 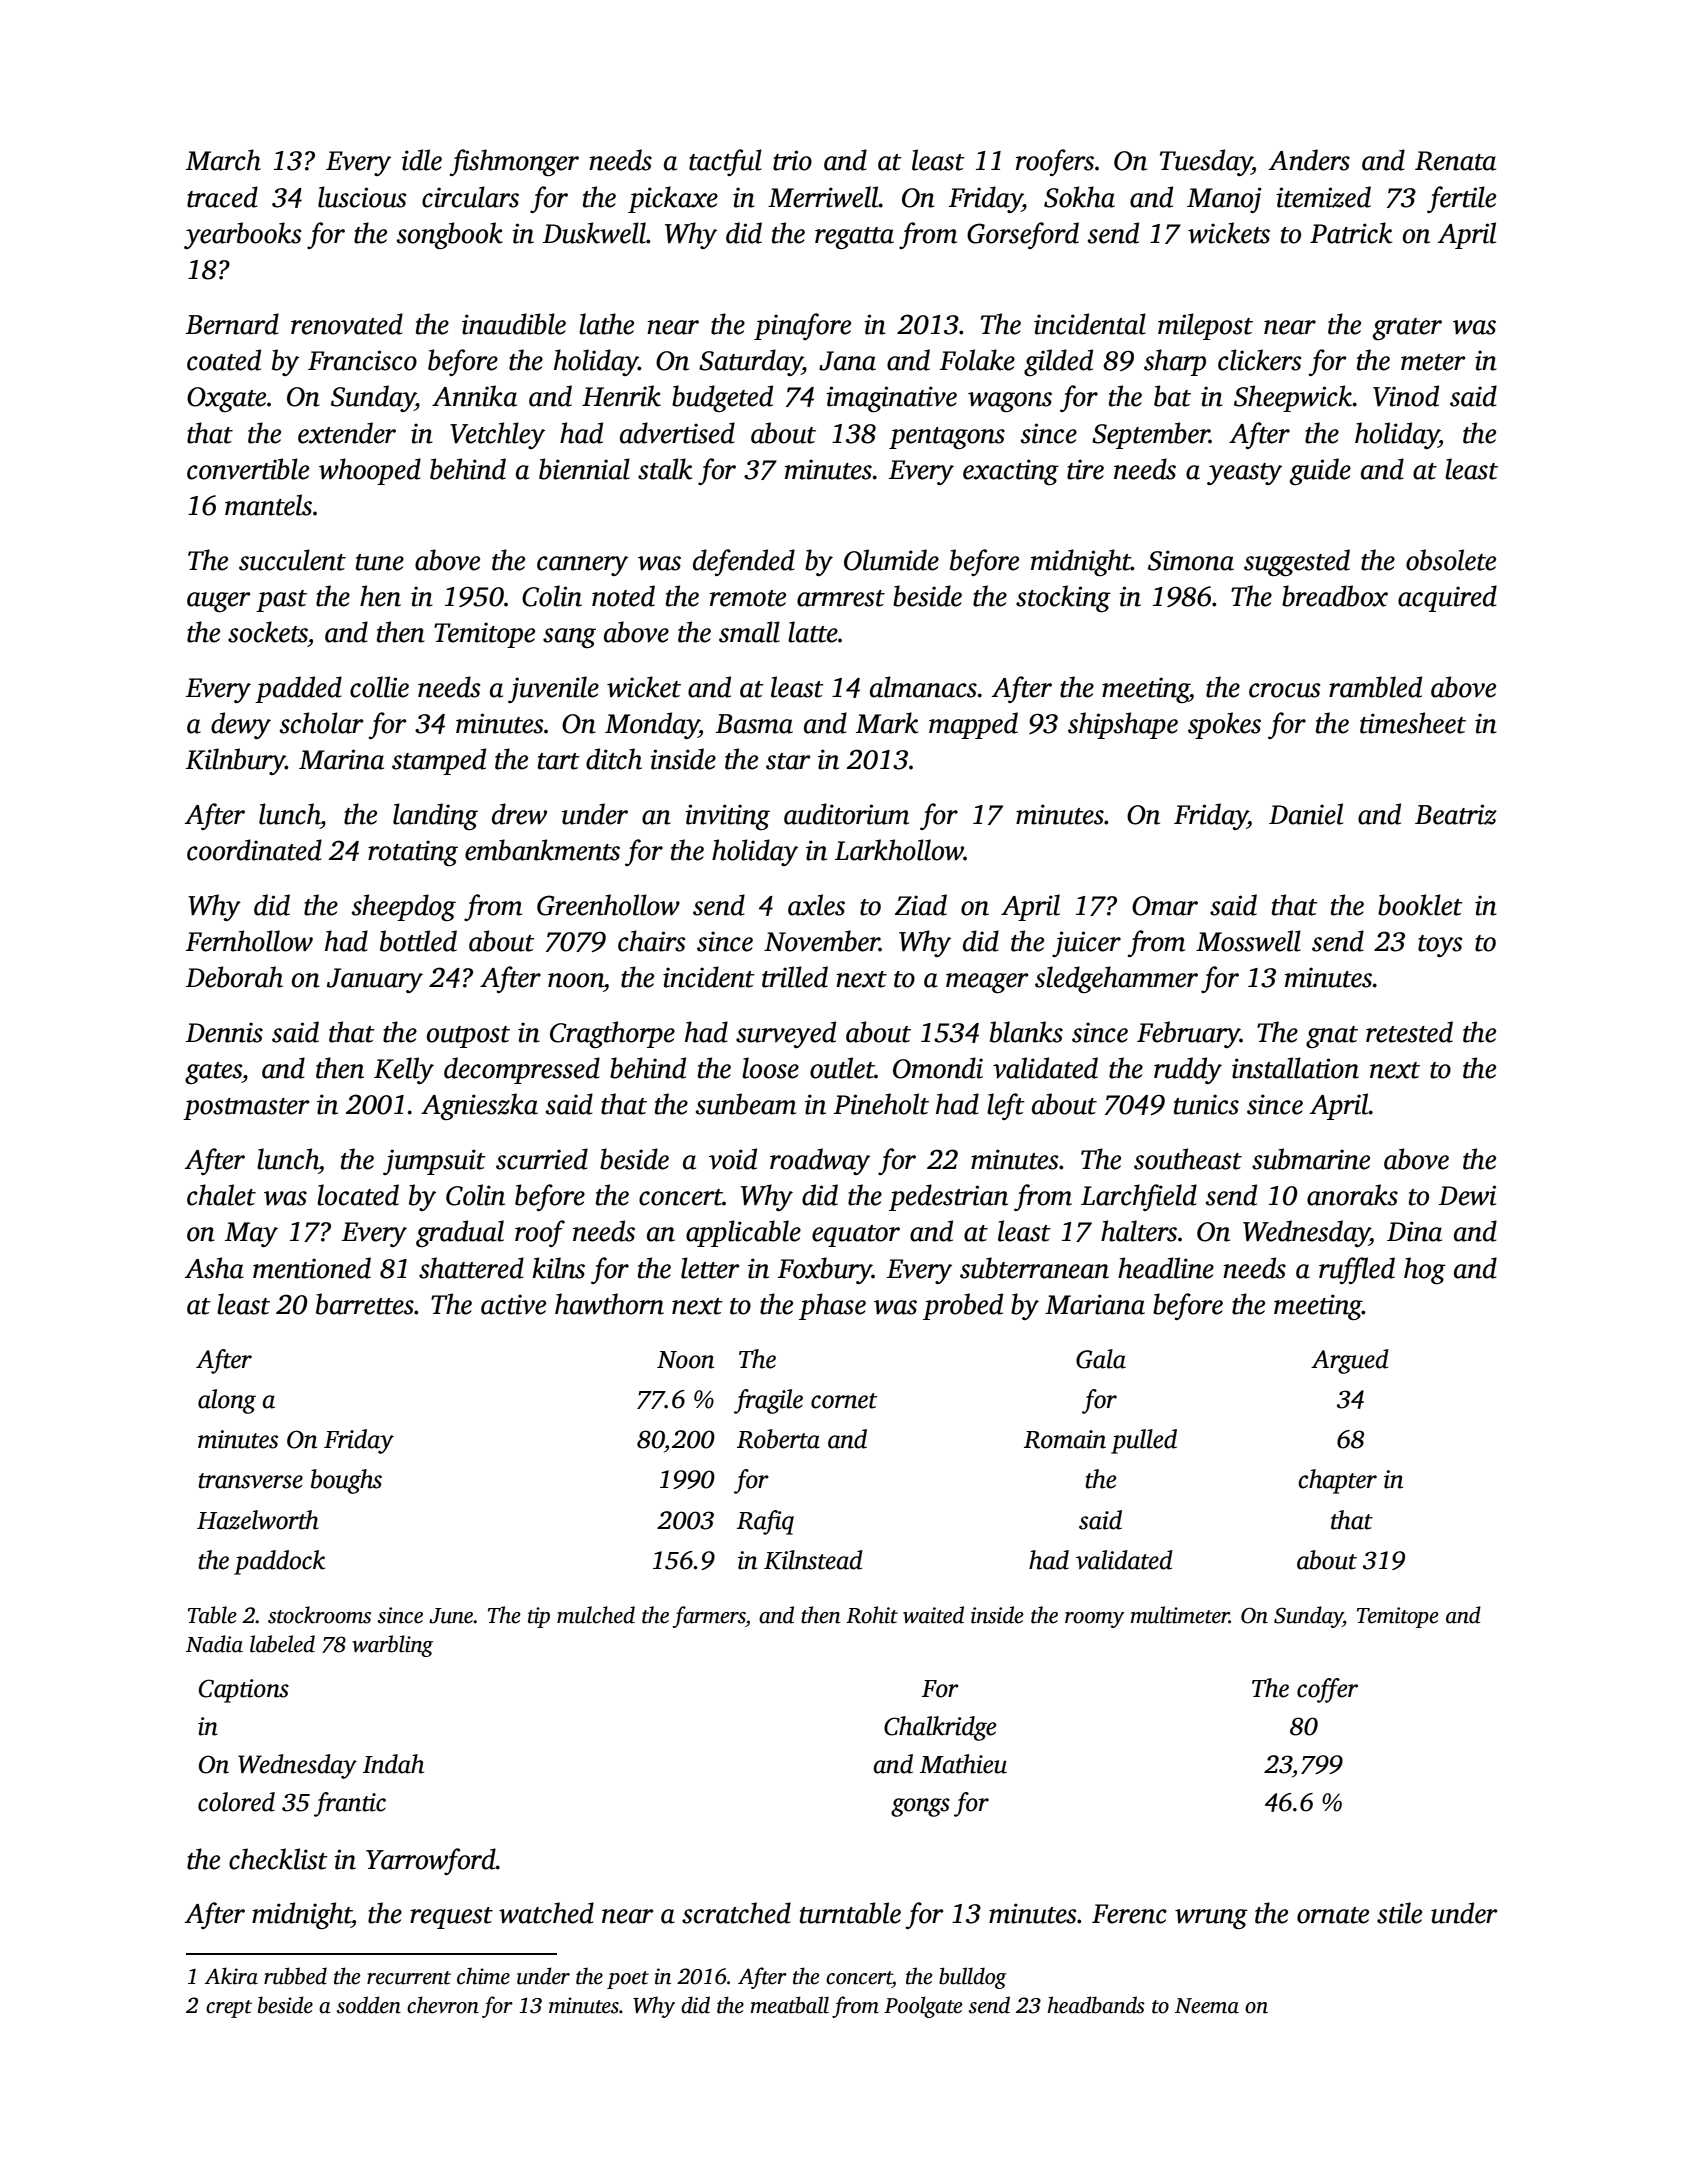 I want to click on left, so click(x=1006, y=1106).
